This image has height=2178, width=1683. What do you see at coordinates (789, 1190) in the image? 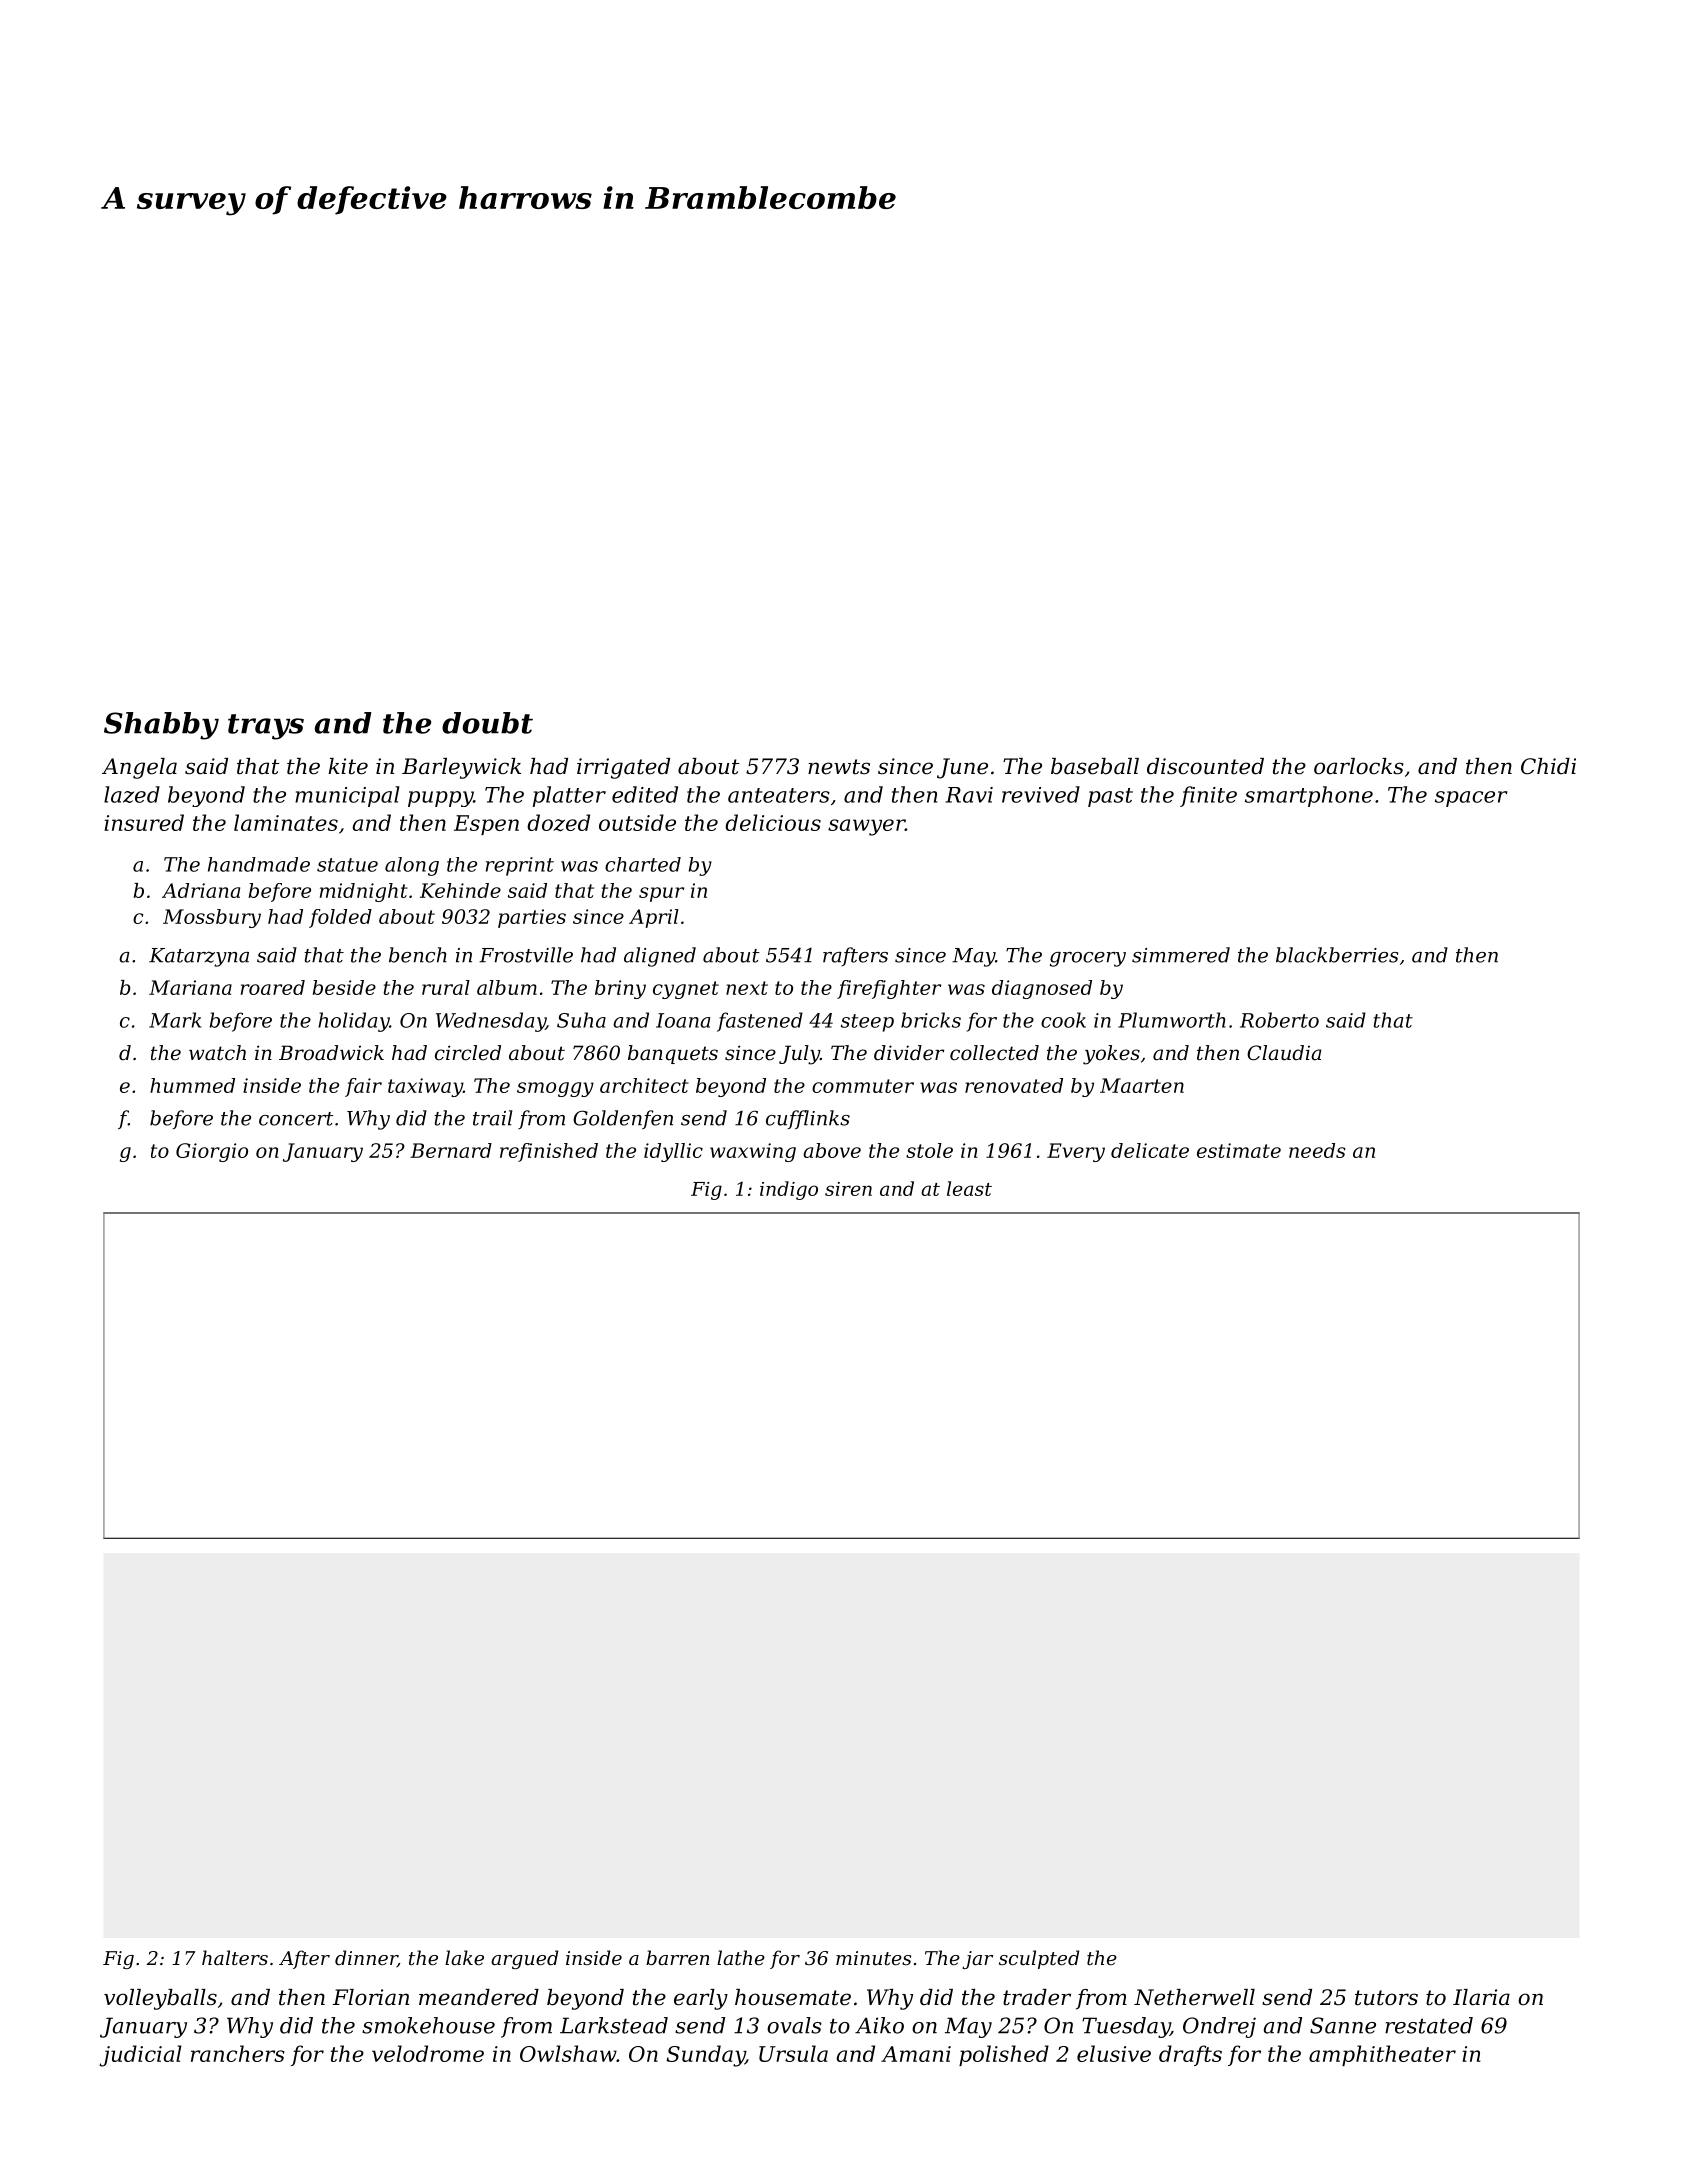
I see `indigo` at bounding box center [789, 1190].
